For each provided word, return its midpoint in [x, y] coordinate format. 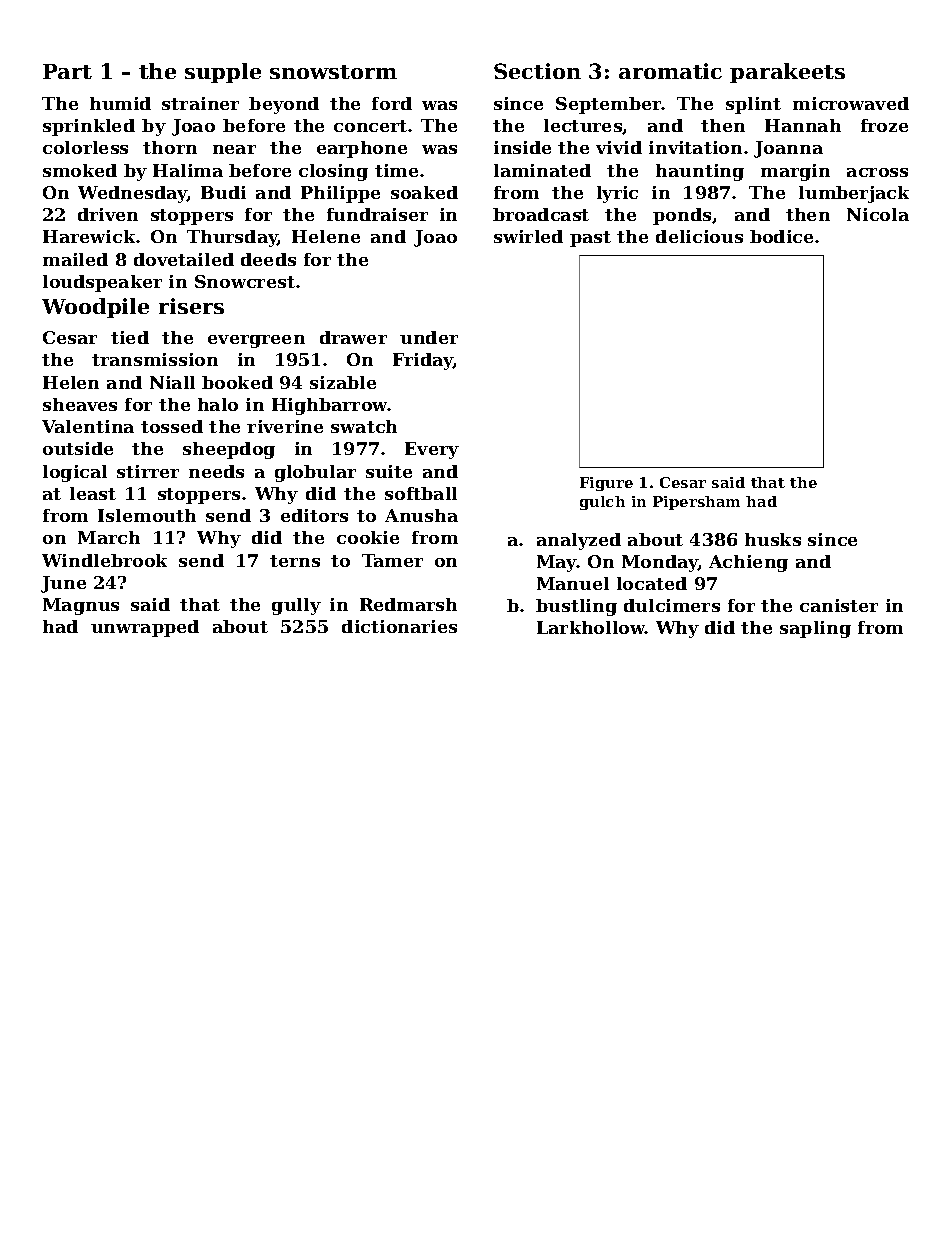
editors [314, 515]
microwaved [851, 103]
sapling [815, 629]
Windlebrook [104, 560]
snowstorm [333, 72]
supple [223, 73]
